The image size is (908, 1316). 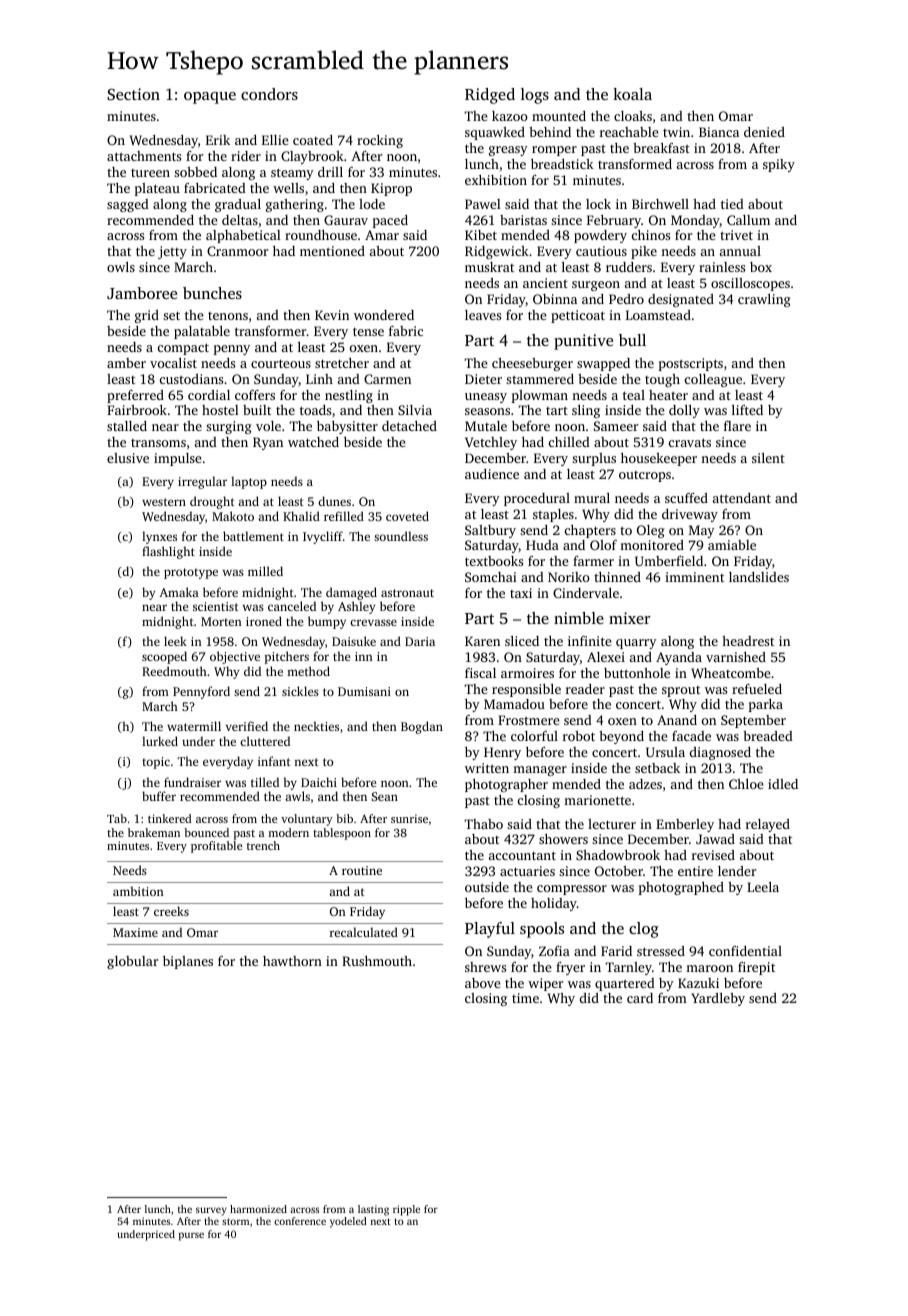 I want to click on Thabo, so click(x=483, y=824).
